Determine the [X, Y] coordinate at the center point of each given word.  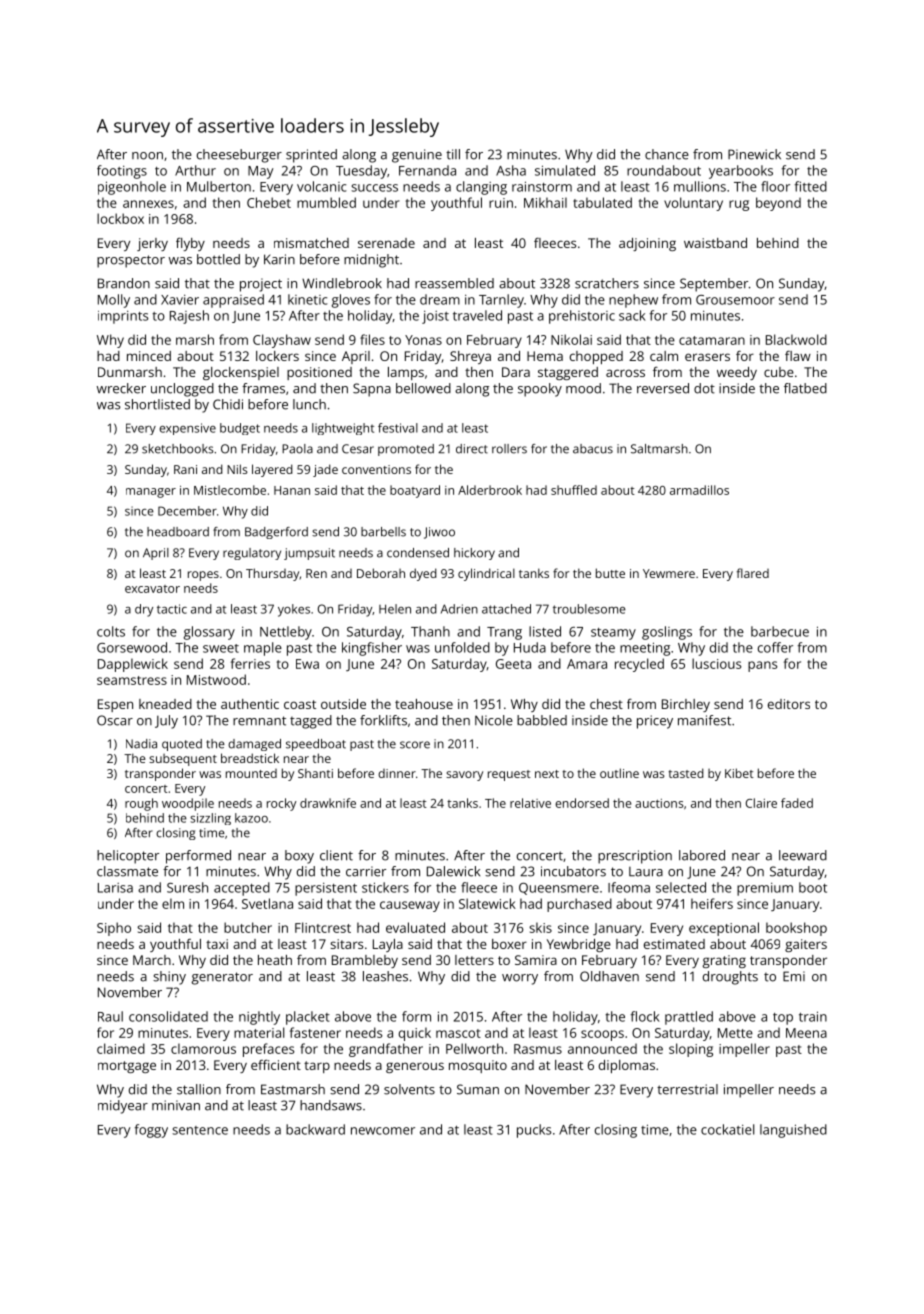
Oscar [115, 720]
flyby [190, 244]
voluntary [693, 204]
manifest [704, 720]
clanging [481, 188]
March [152, 960]
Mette [735, 1033]
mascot [458, 1033]
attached [506, 609]
